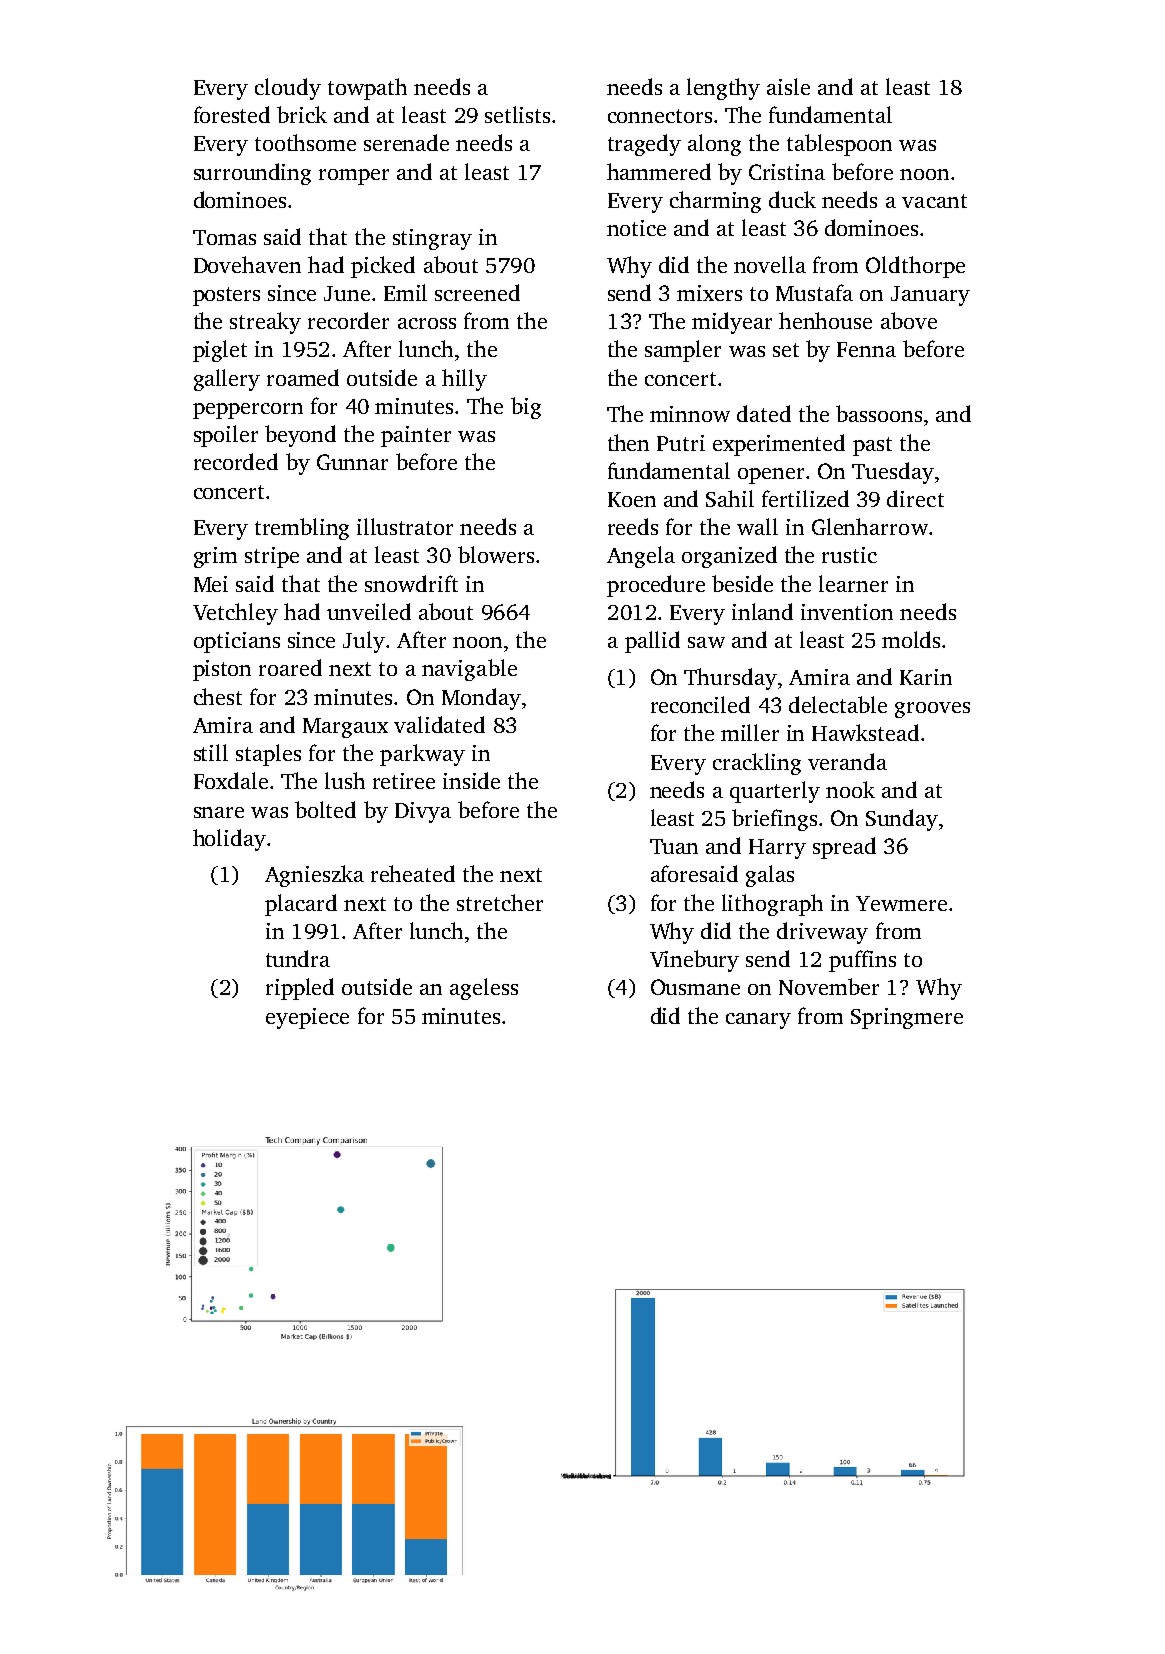 This screenshot has height=1654, width=1165. I want to click on vacant, so click(934, 201).
